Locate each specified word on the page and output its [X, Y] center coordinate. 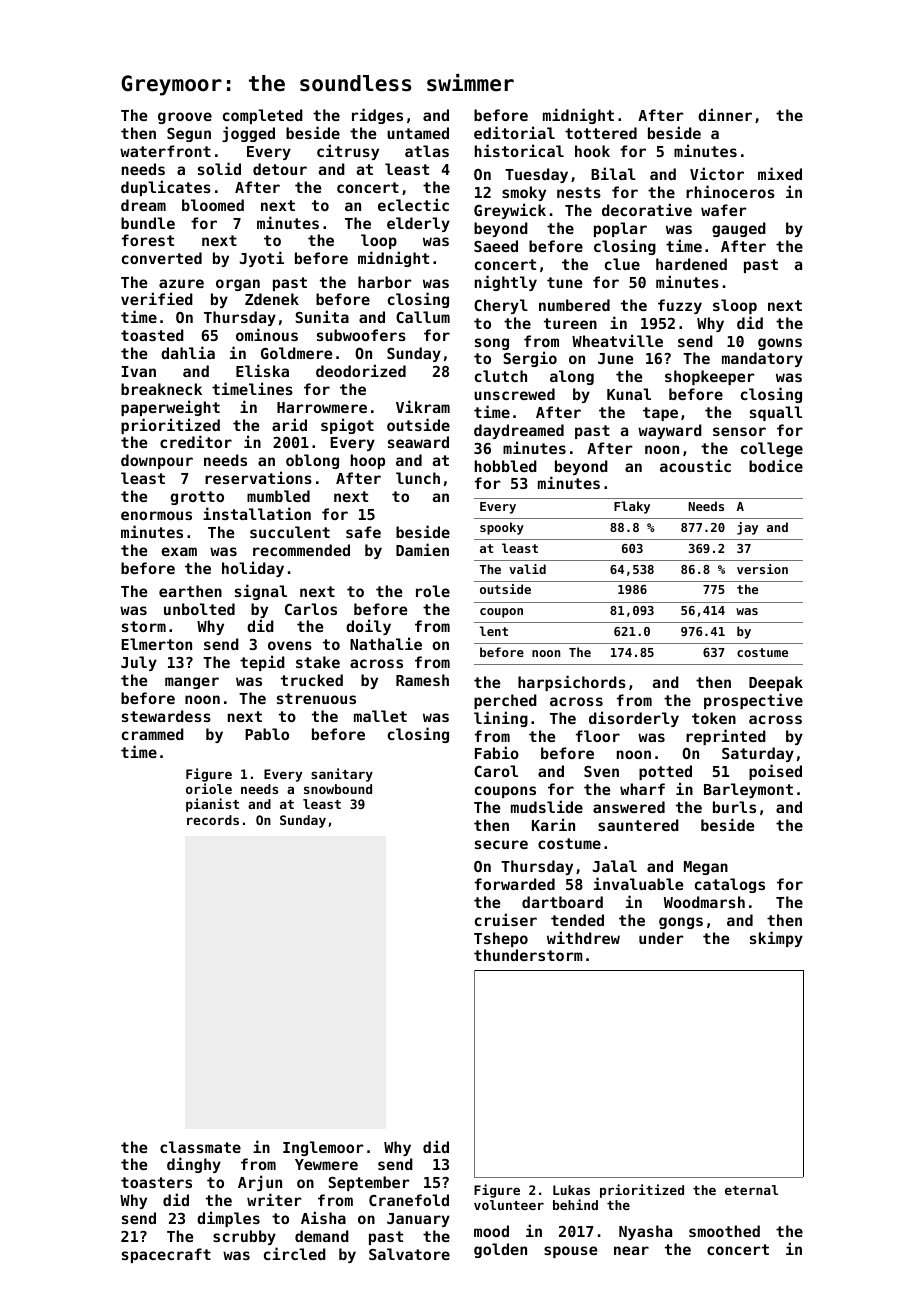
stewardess [166, 716]
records [213, 820]
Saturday [758, 754]
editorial [514, 132]
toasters [156, 1182]
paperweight [170, 408]
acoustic [695, 465]
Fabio [497, 752]
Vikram [423, 406]
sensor [739, 431]
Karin [553, 824]
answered [629, 807]
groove [185, 118]
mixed [780, 173]
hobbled [506, 466]
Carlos [311, 609]
